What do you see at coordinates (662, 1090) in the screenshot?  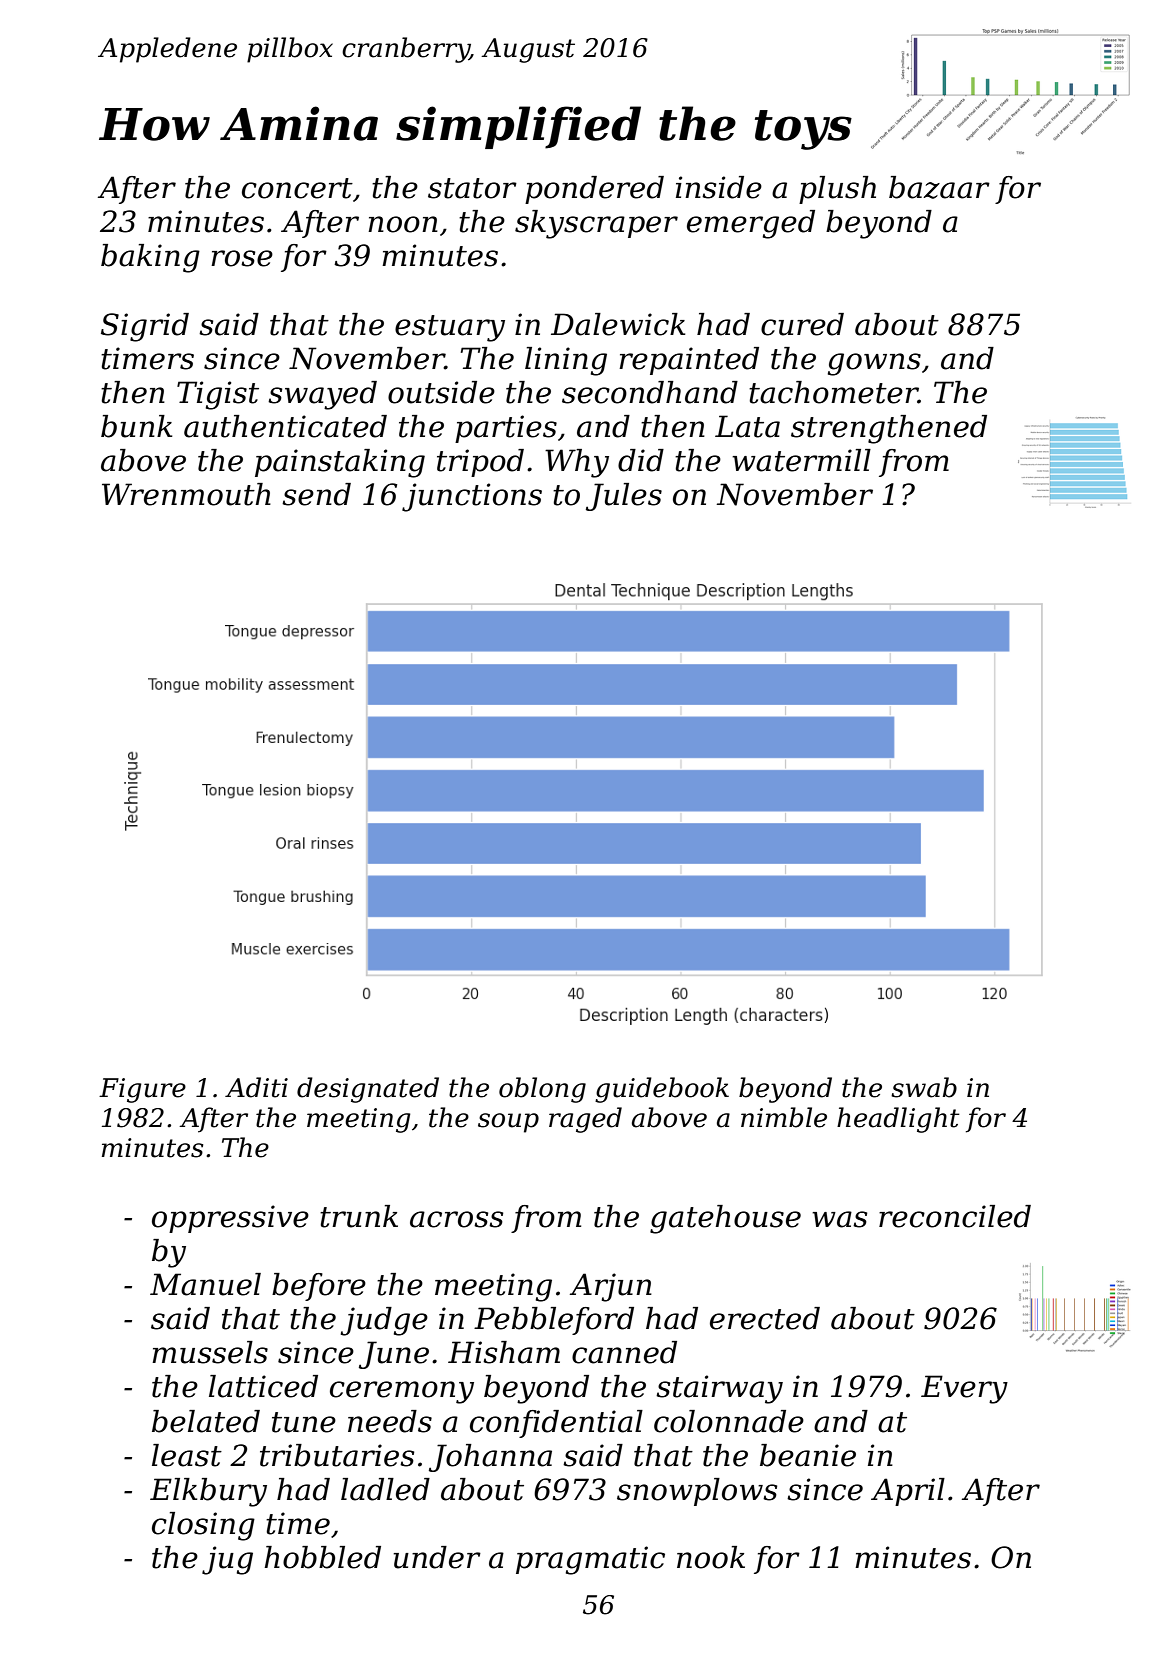 I see `guidebook` at bounding box center [662, 1090].
